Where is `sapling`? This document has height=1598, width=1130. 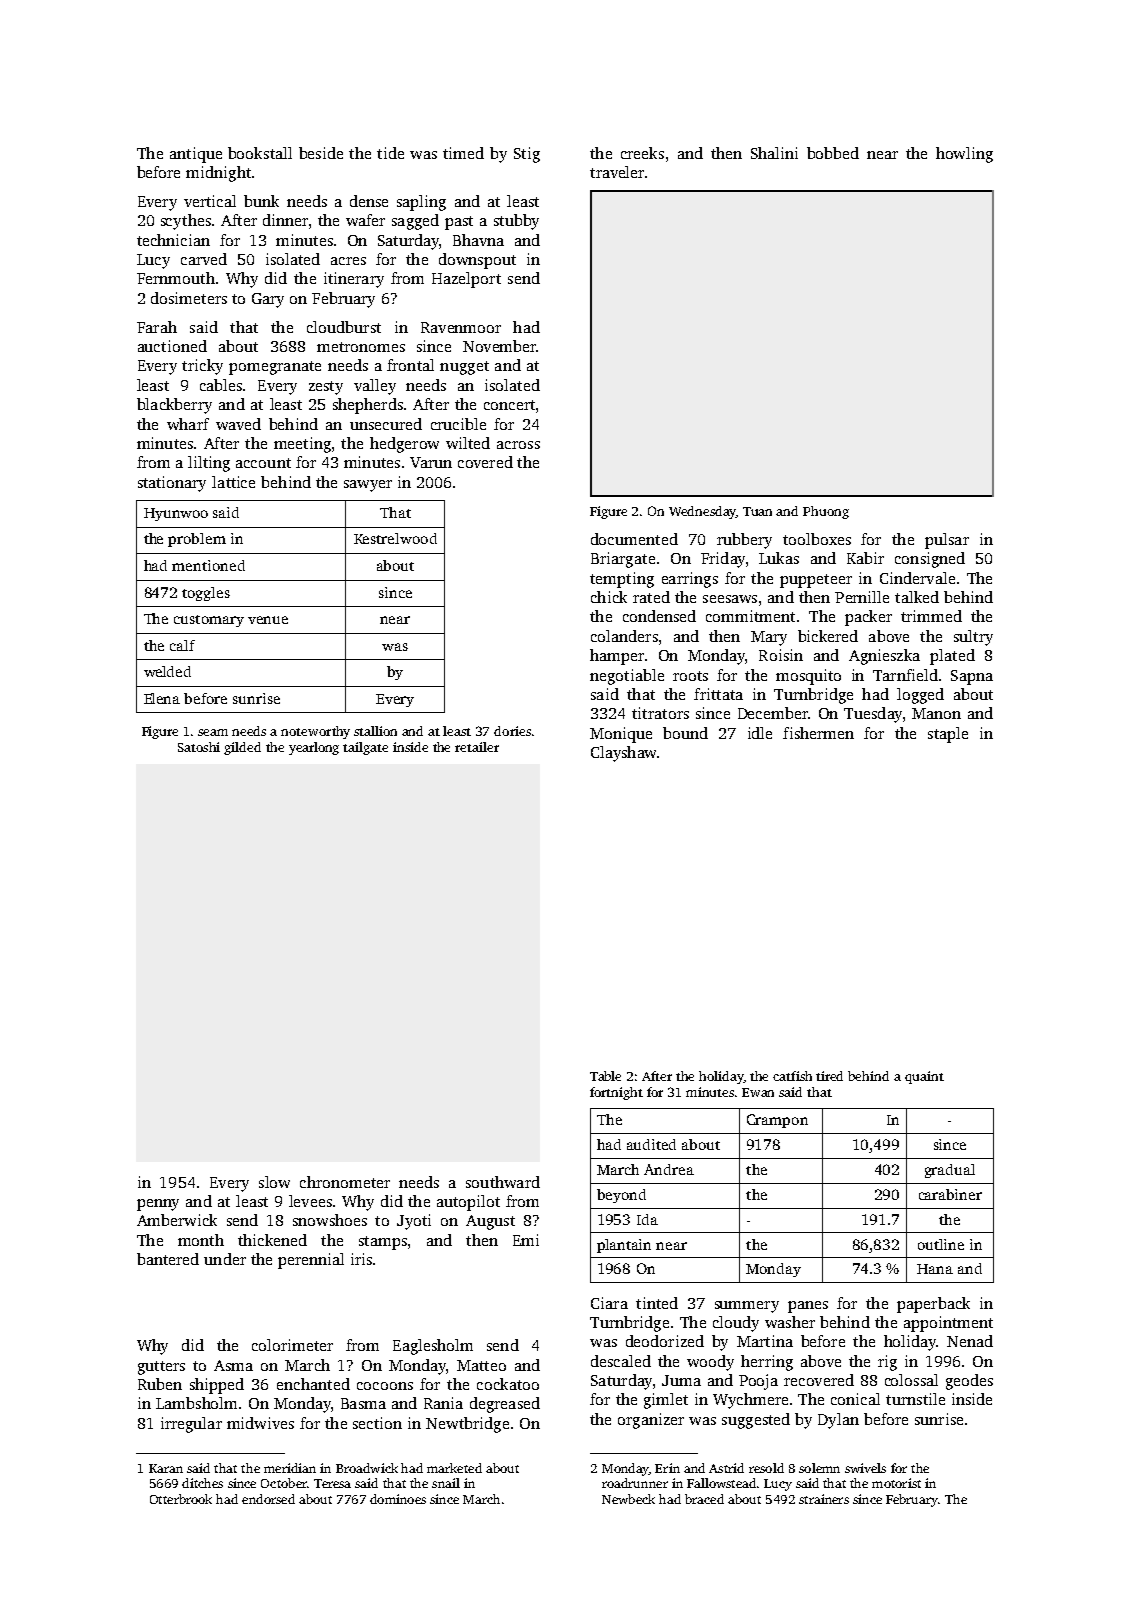 sapling is located at coordinates (421, 203).
